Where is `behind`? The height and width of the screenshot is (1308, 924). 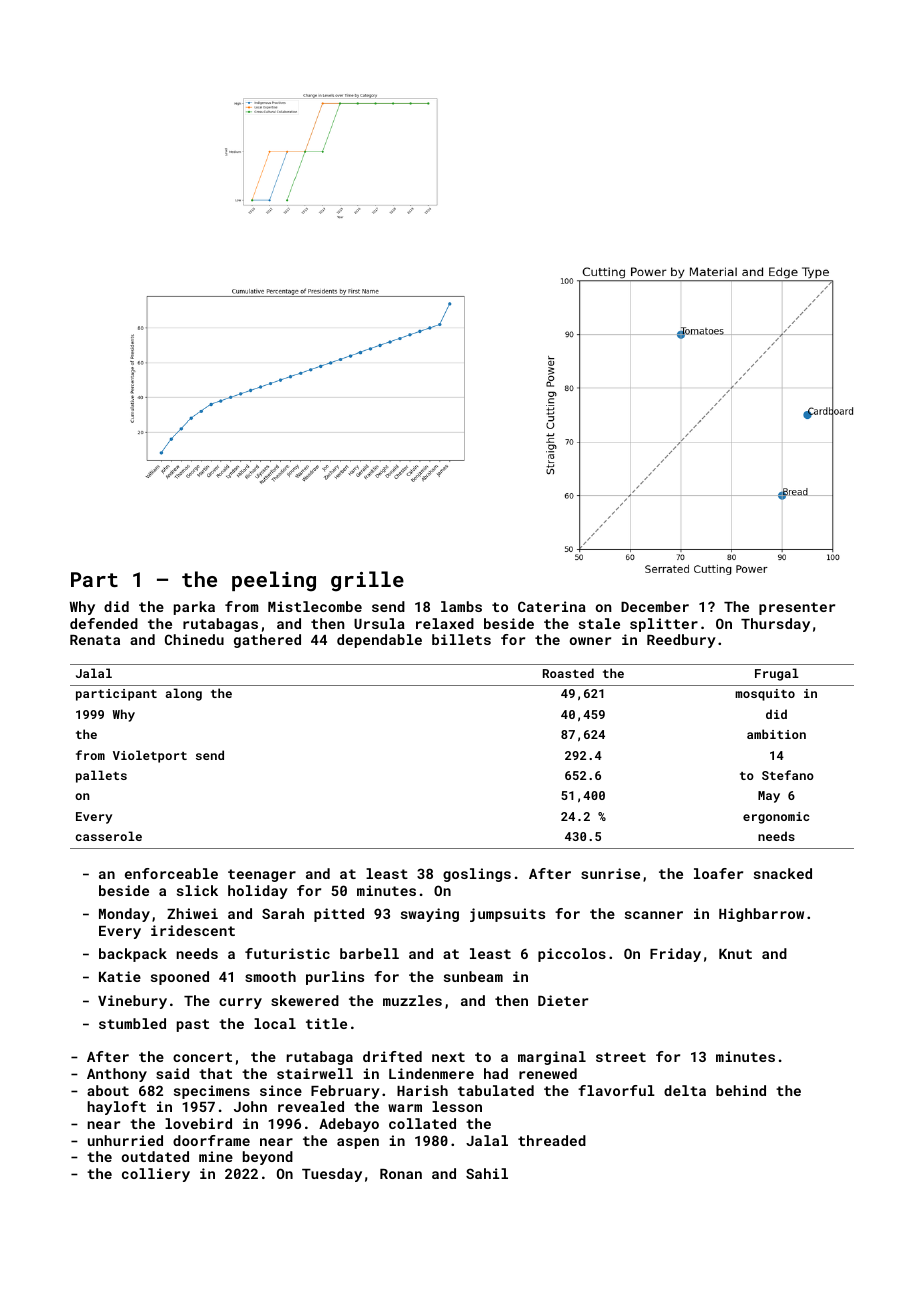 behind is located at coordinates (741, 1090).
